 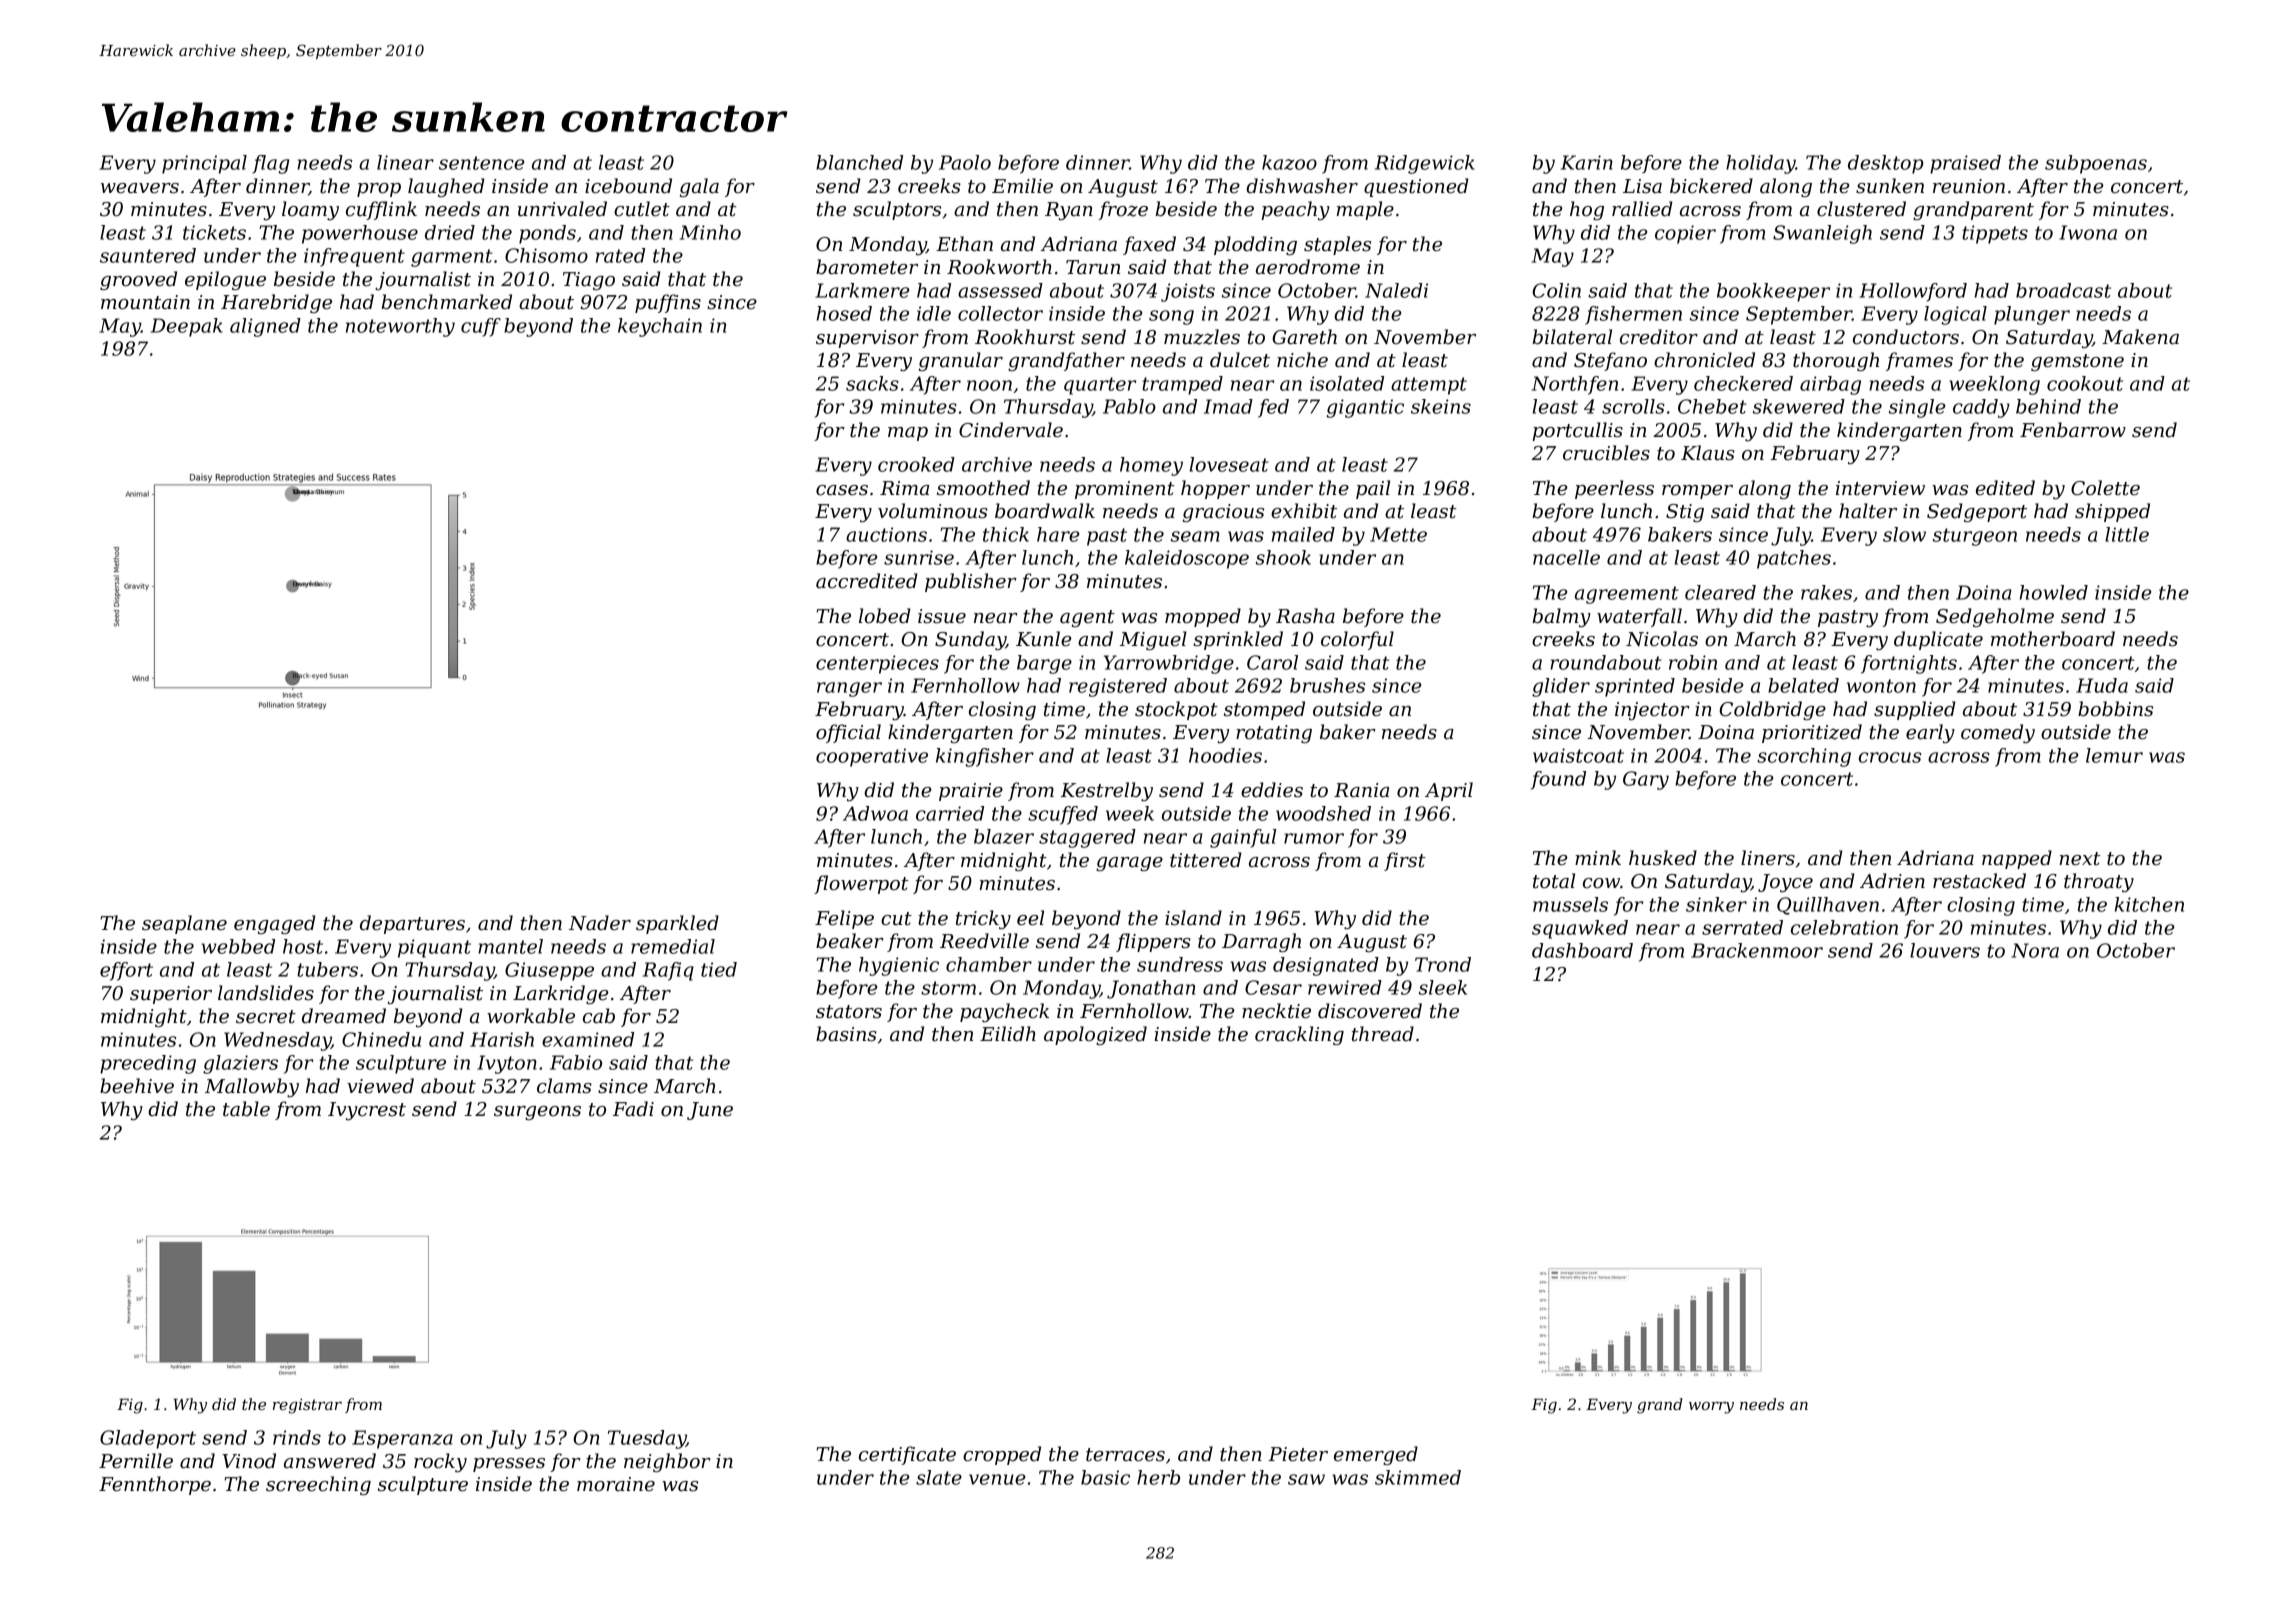 What do you see at coordinates (616, 1484) in the screenshot?
I see `moraine` at bounding box center [616, 1484].
